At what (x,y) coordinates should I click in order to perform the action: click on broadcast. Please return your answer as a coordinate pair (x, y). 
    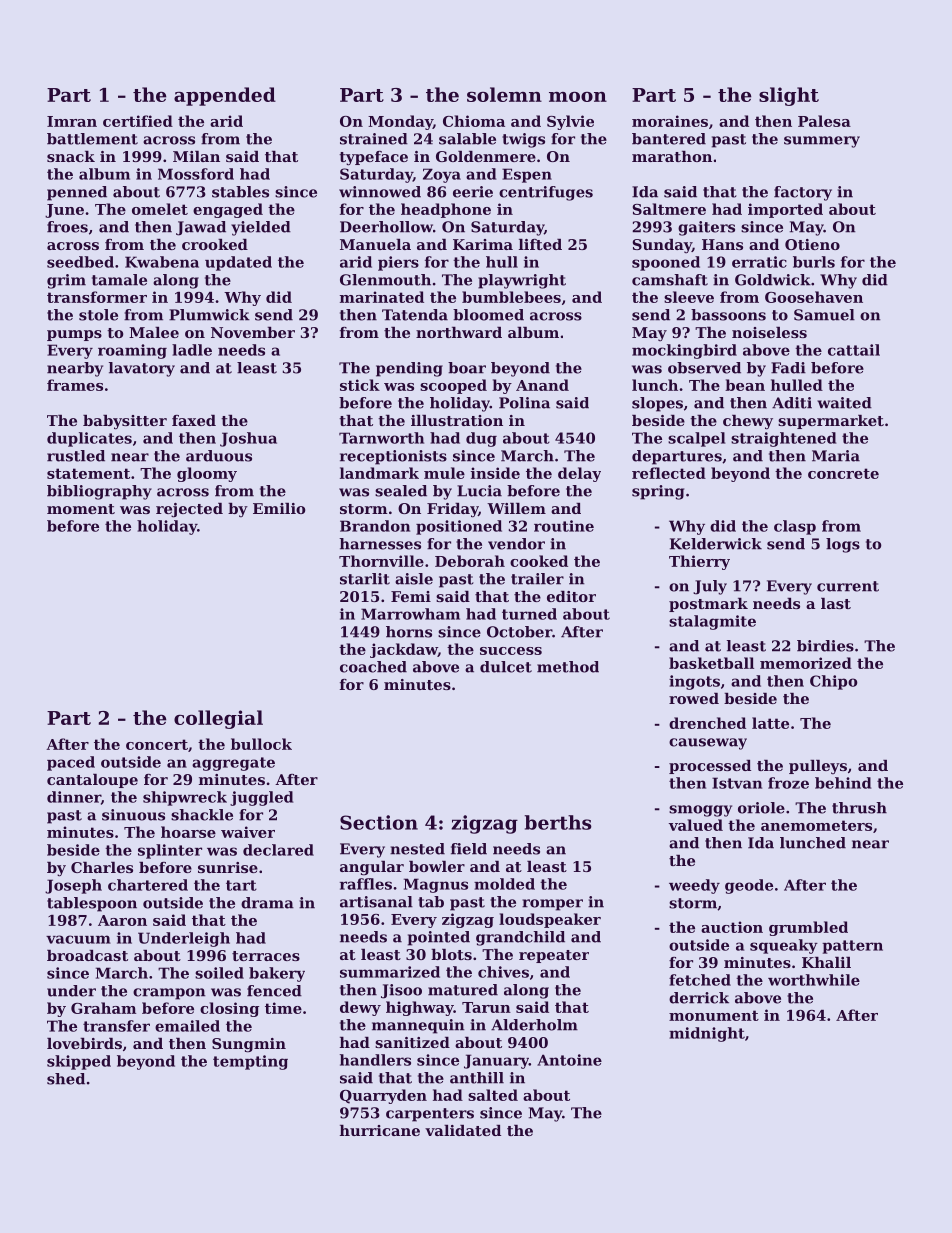
    Looking at the image, I should click on (87, 955).
